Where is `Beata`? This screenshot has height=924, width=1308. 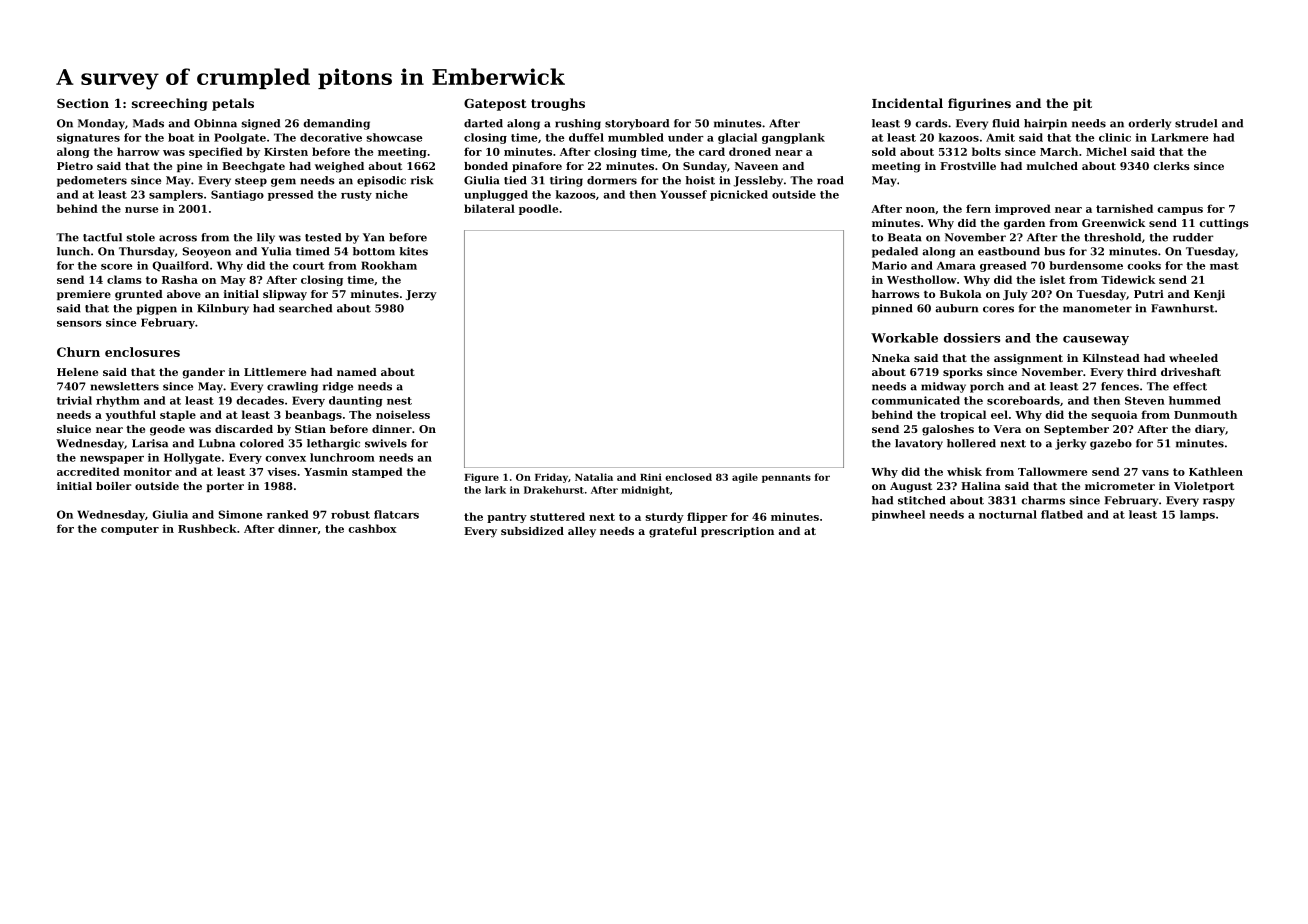
Beata is located at coordinates (905, 237).
